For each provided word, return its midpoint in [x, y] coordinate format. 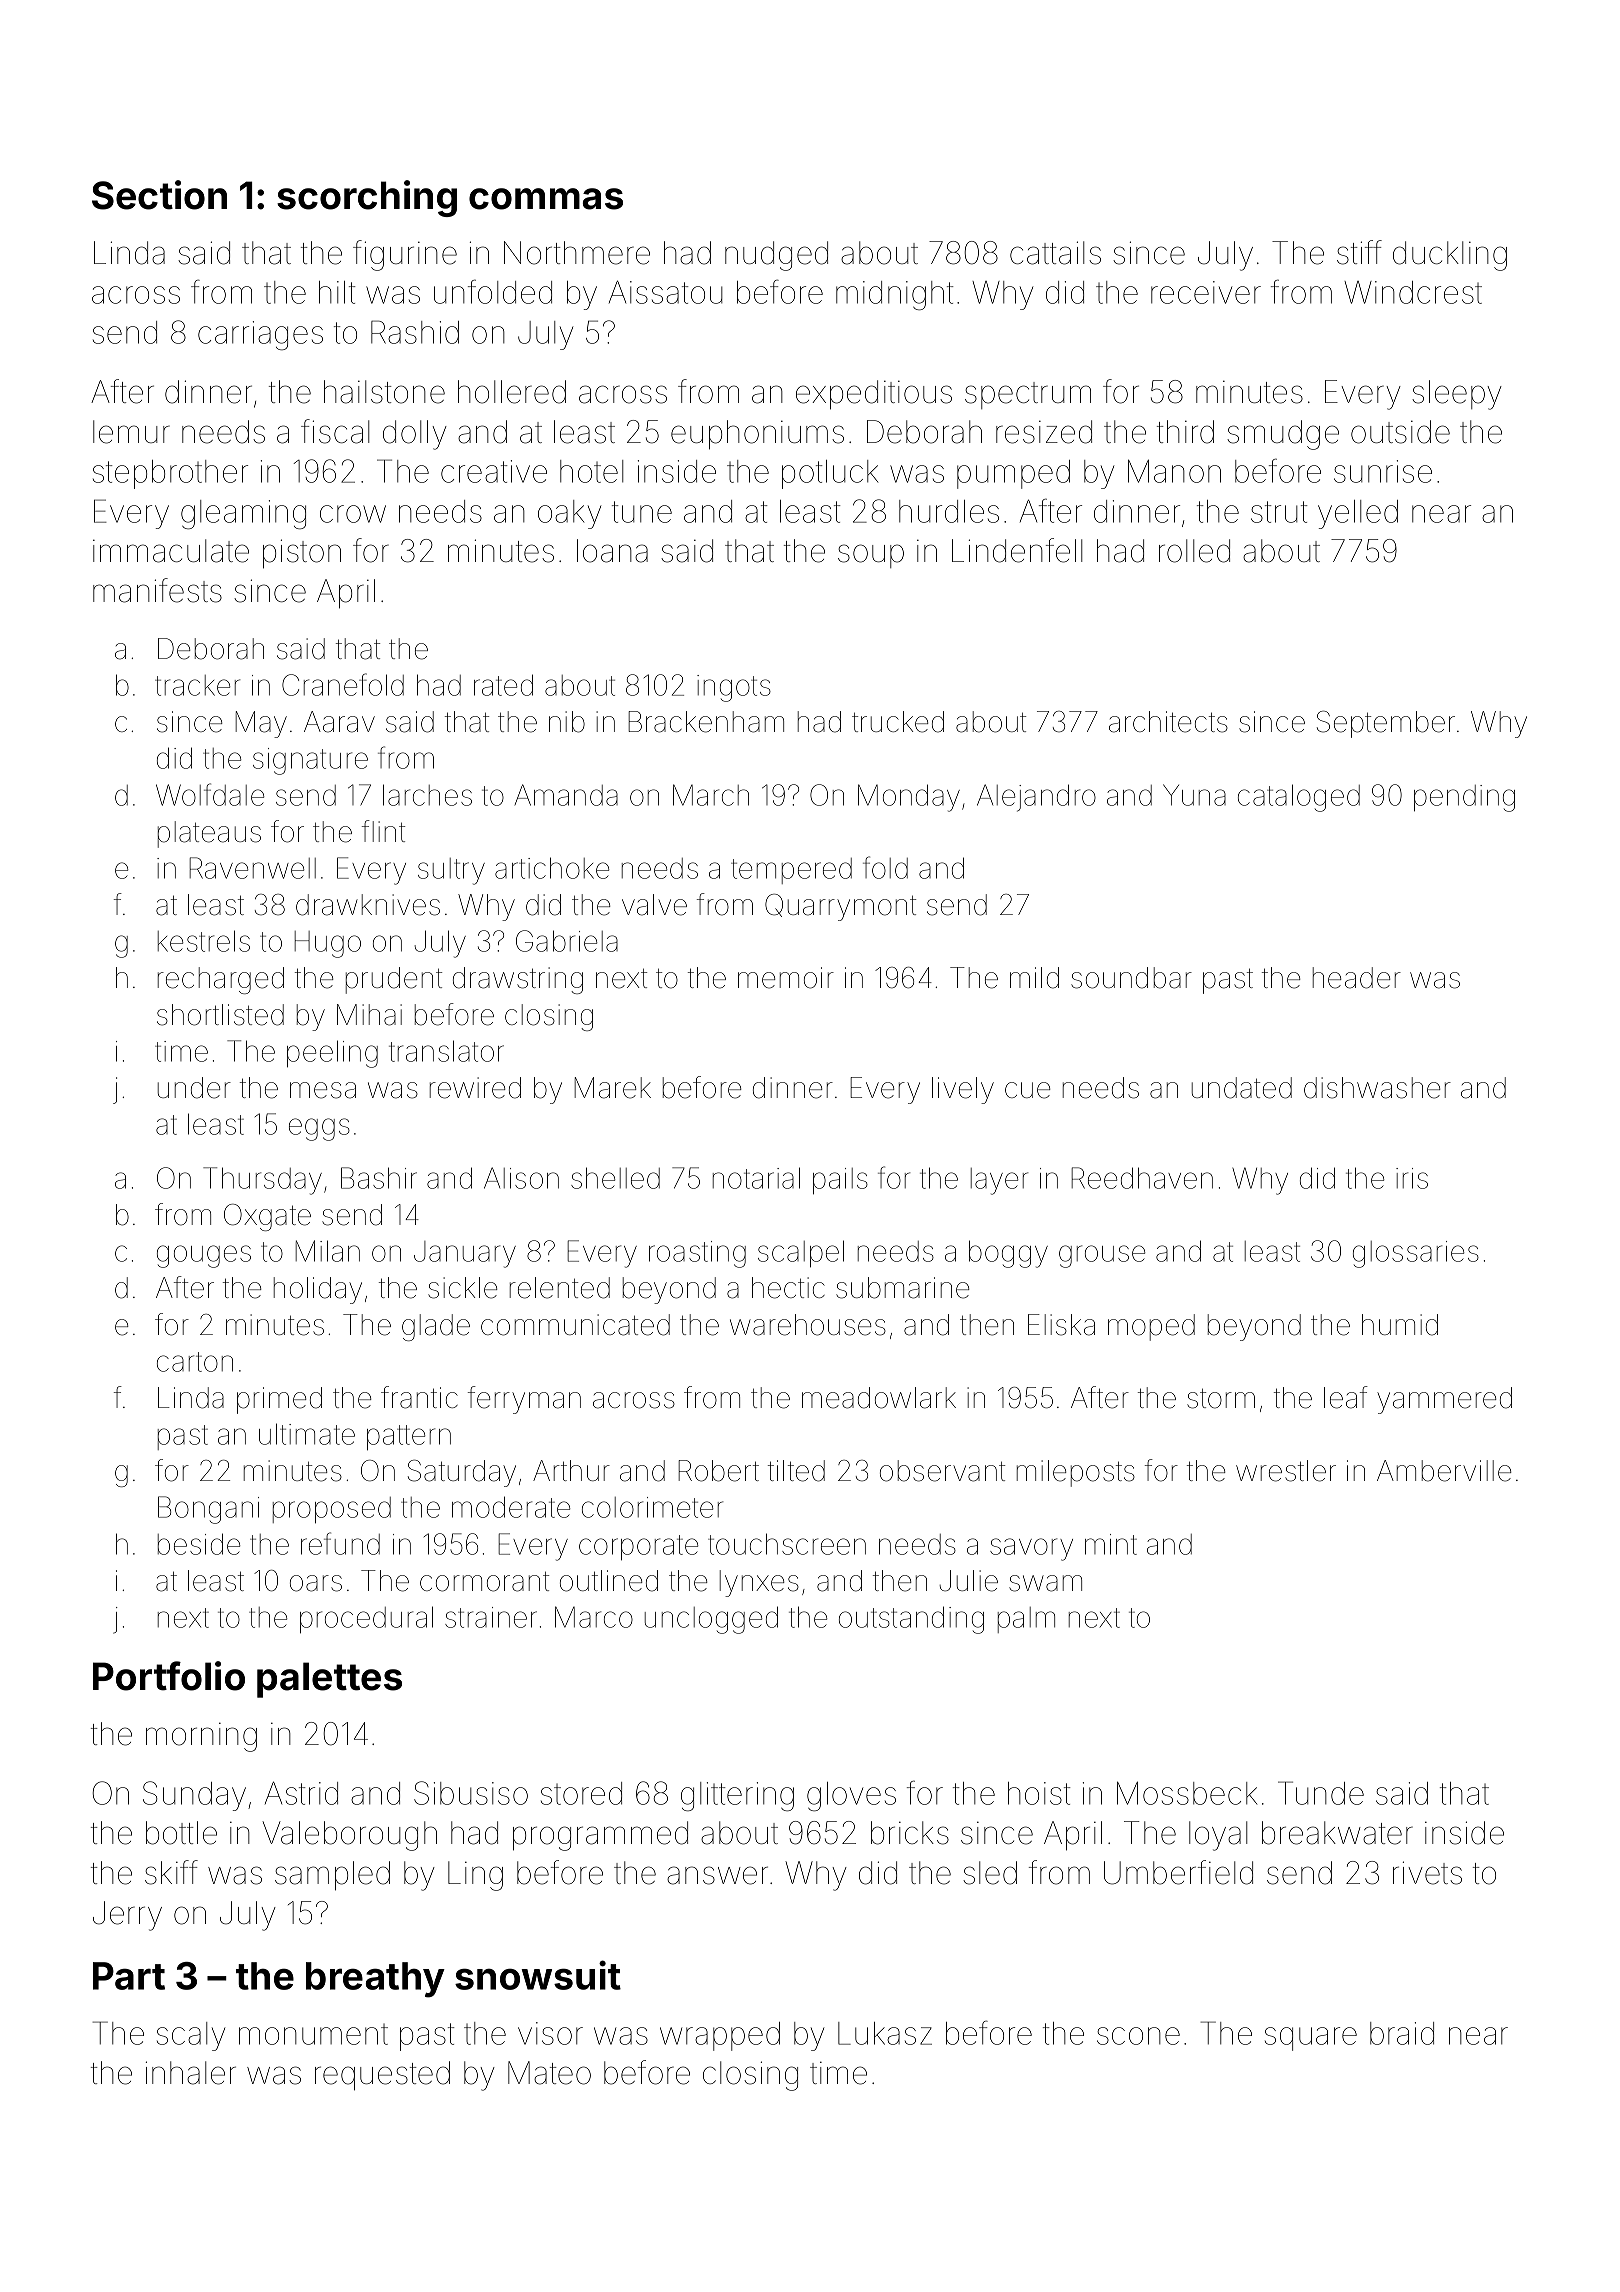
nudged [776, 256]
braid [1402, 2033]
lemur [131, 432]
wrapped [720, 2036]
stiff [1359, 252]
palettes [329, 1680]
